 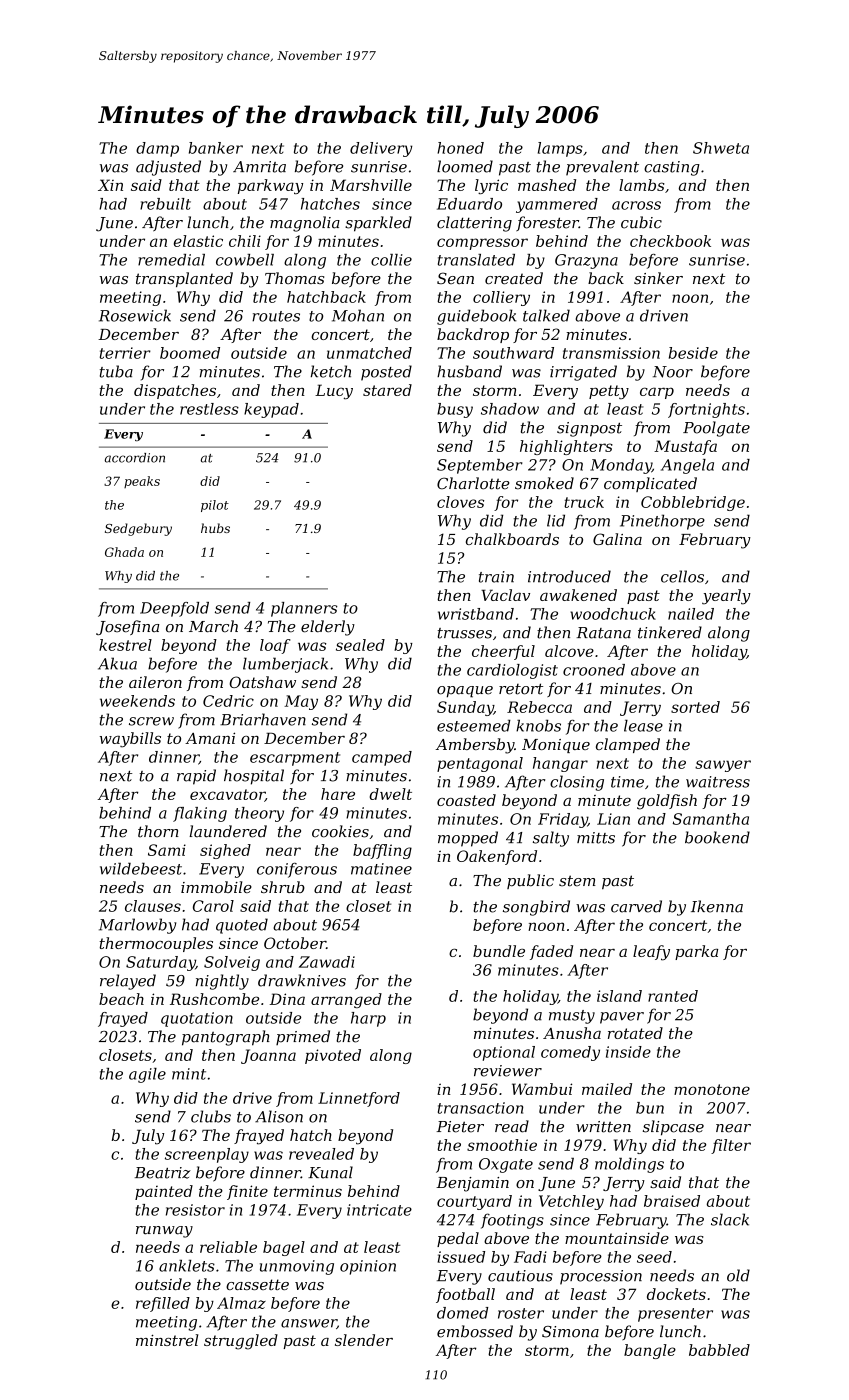 I want to click on closing, so click(x=577, y=783).
